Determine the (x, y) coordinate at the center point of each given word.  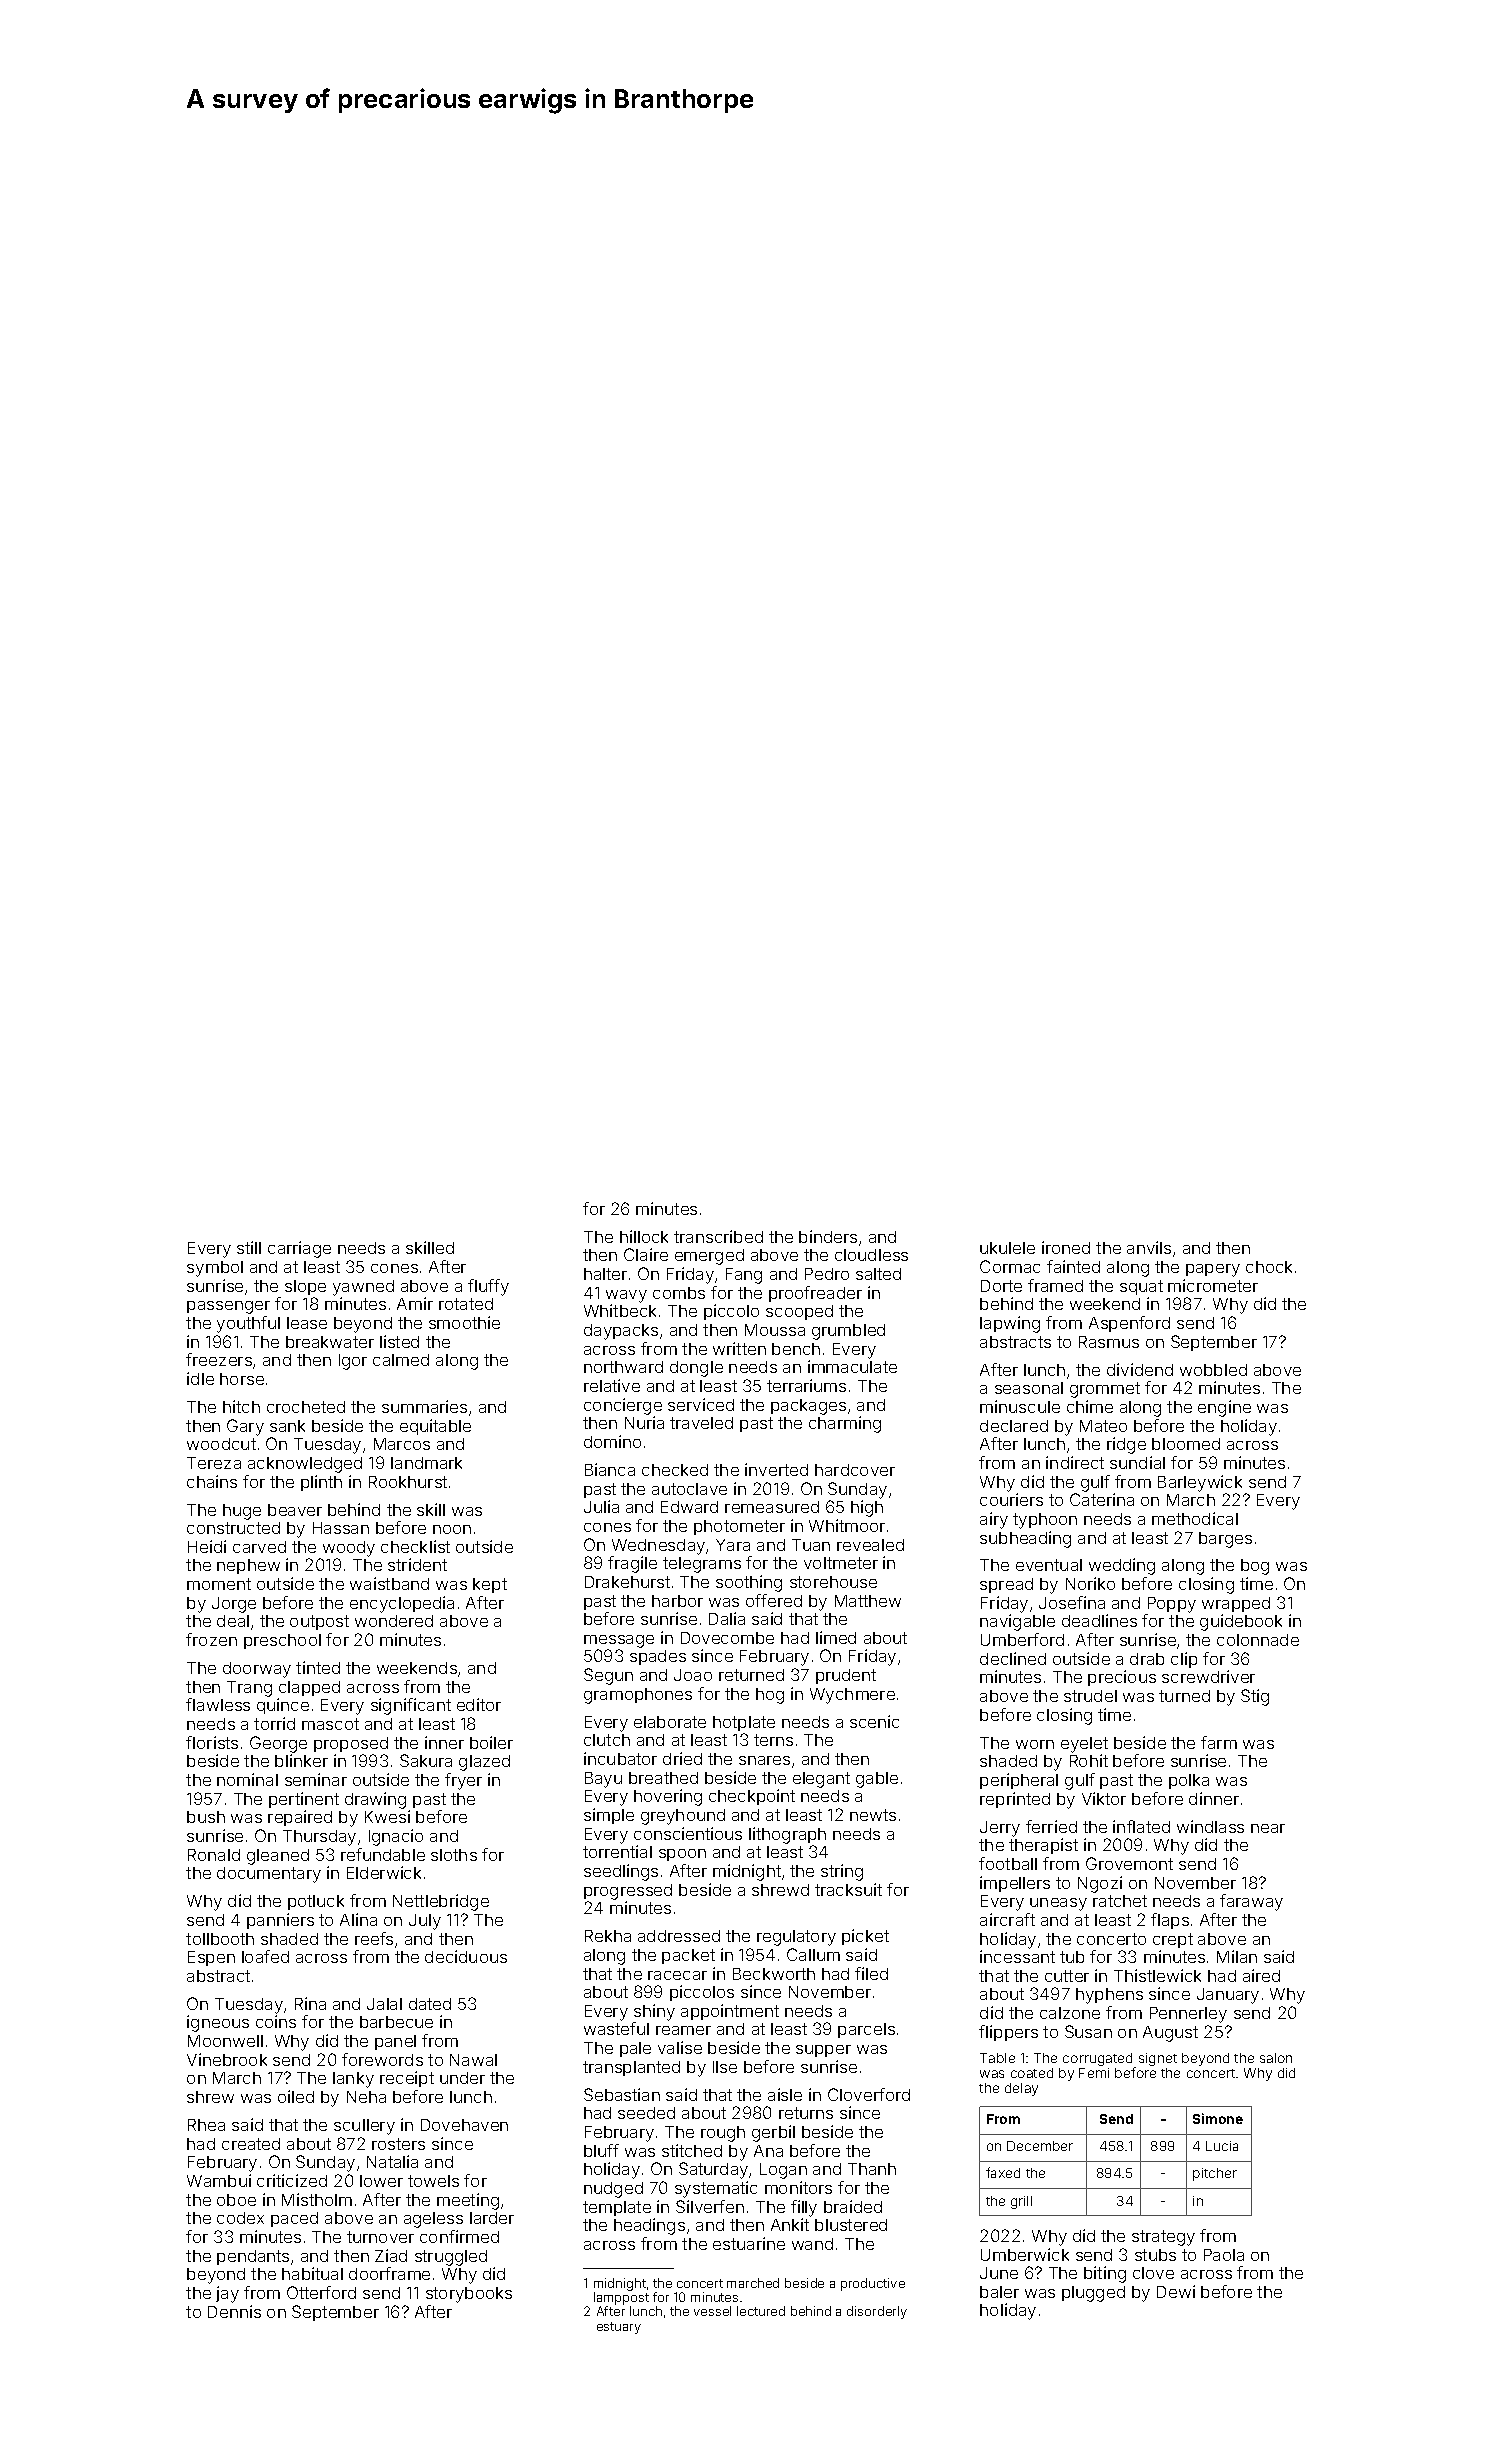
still (249, 1247)
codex (240, 2218)
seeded (646, 2113)
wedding (1122, 1566)
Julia (601, 1506)
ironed (1066, 1247)
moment (219, 1584)
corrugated (1097, 2059)
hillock (644, 1236)
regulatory (796, 1938)
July (425, 1922)
